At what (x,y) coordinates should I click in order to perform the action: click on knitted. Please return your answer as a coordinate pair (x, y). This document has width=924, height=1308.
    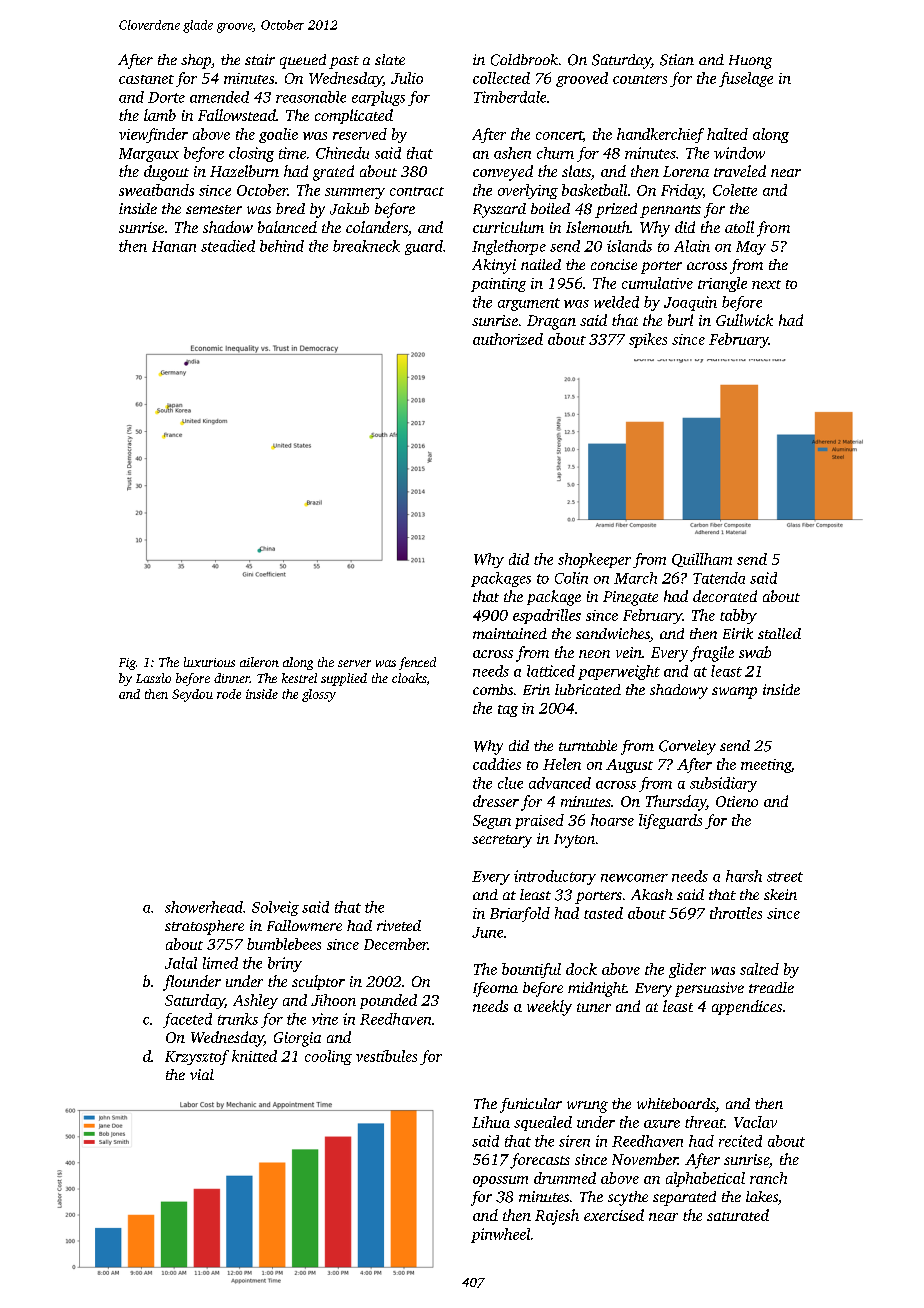
    Looking at the image, I should click on (254, 1056).
